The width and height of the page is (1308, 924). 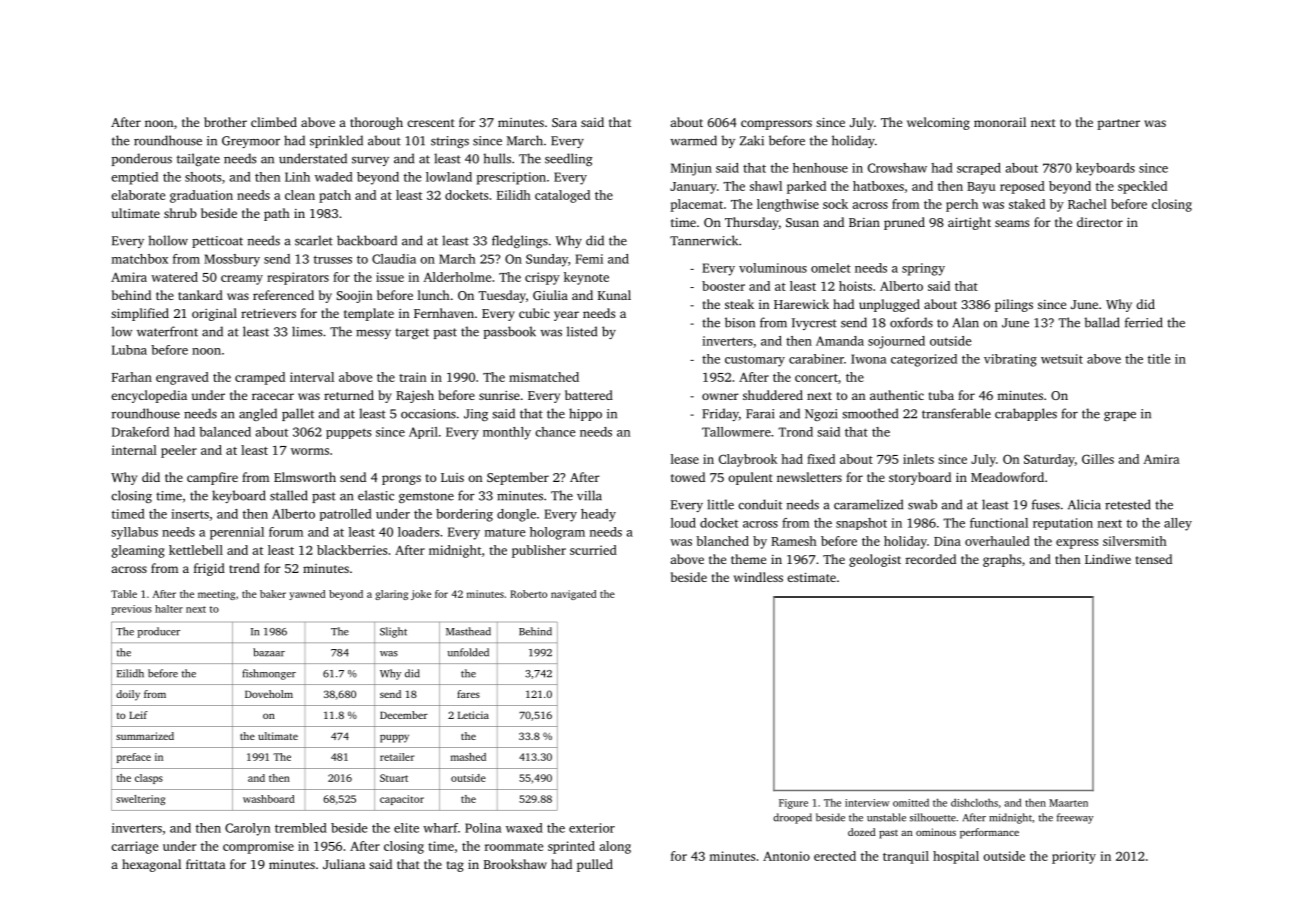 I want to click on Sara, so click(x=564, y=122).
